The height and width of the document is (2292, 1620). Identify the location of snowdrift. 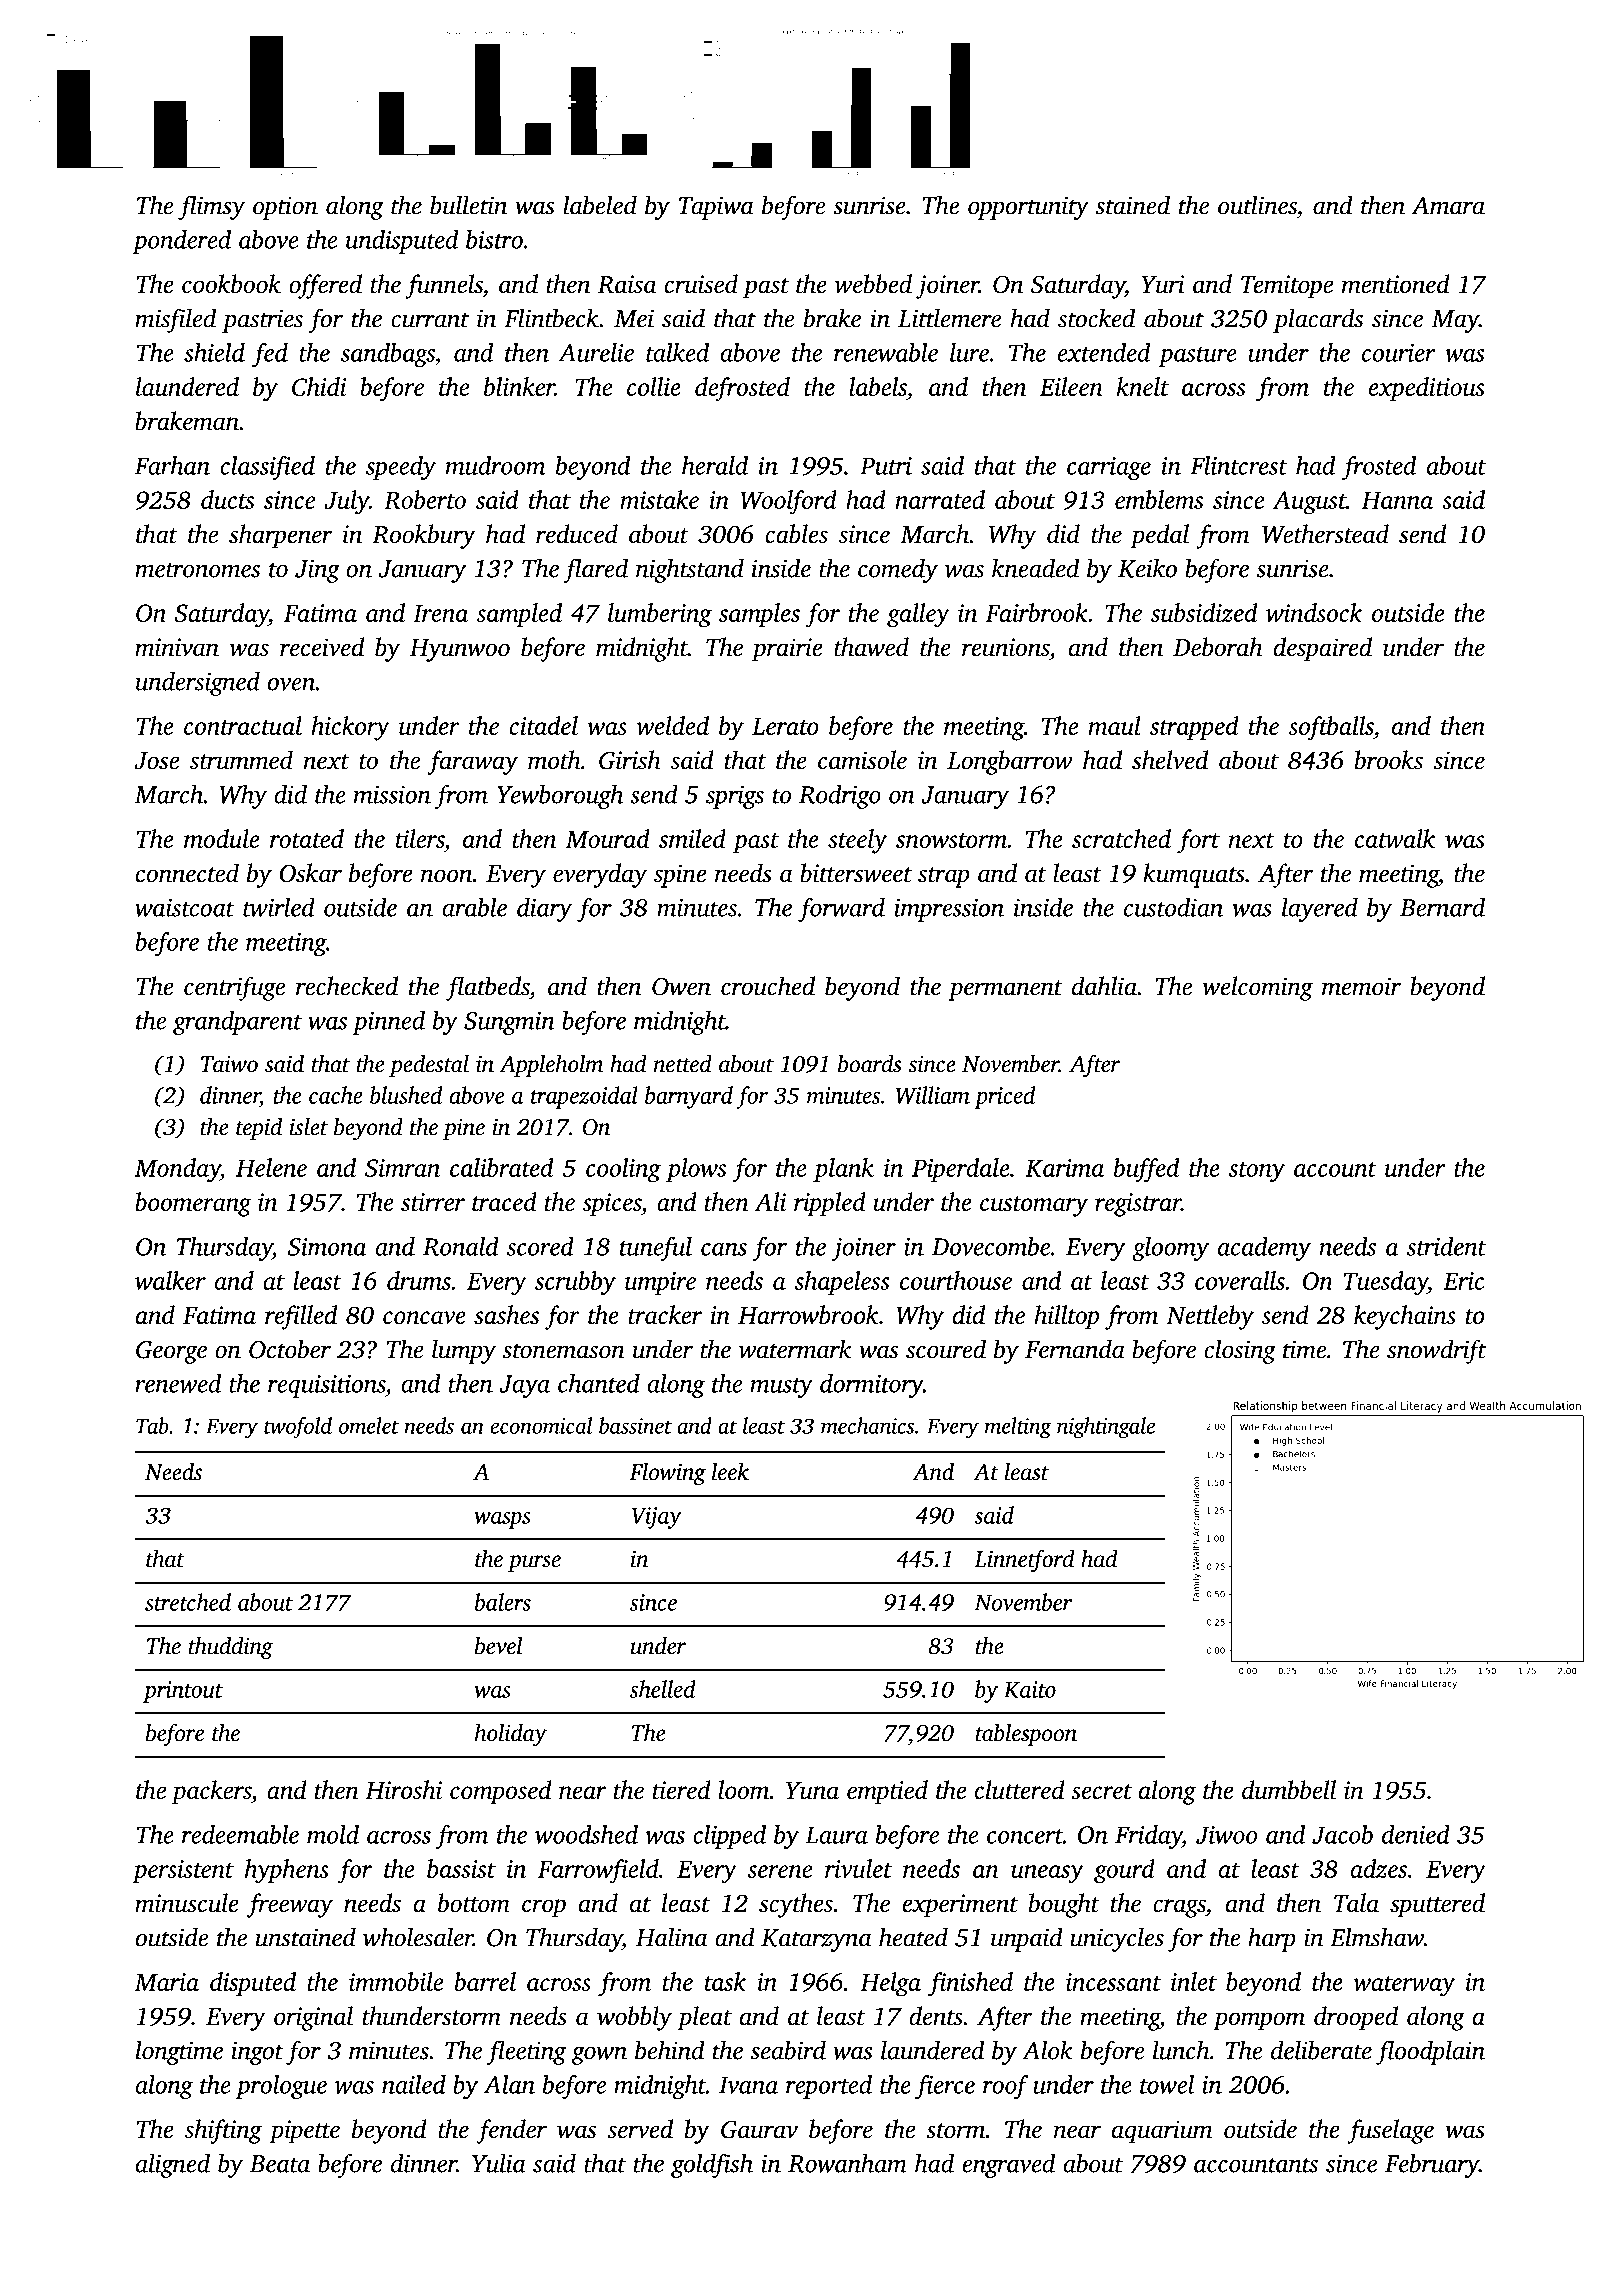
(1436, 1351).
